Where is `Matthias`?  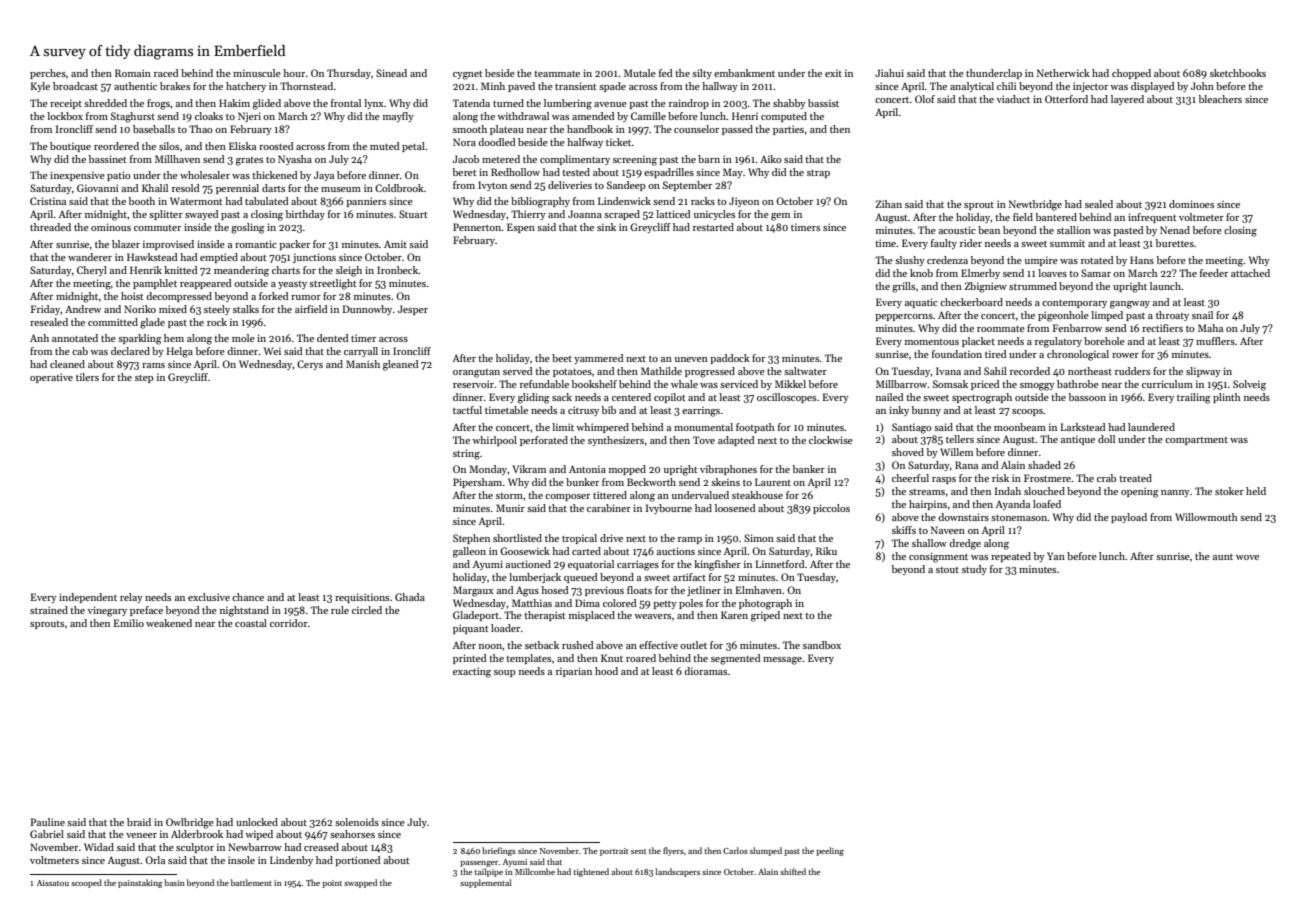
Matthias is located at coordinates (532, 603).
